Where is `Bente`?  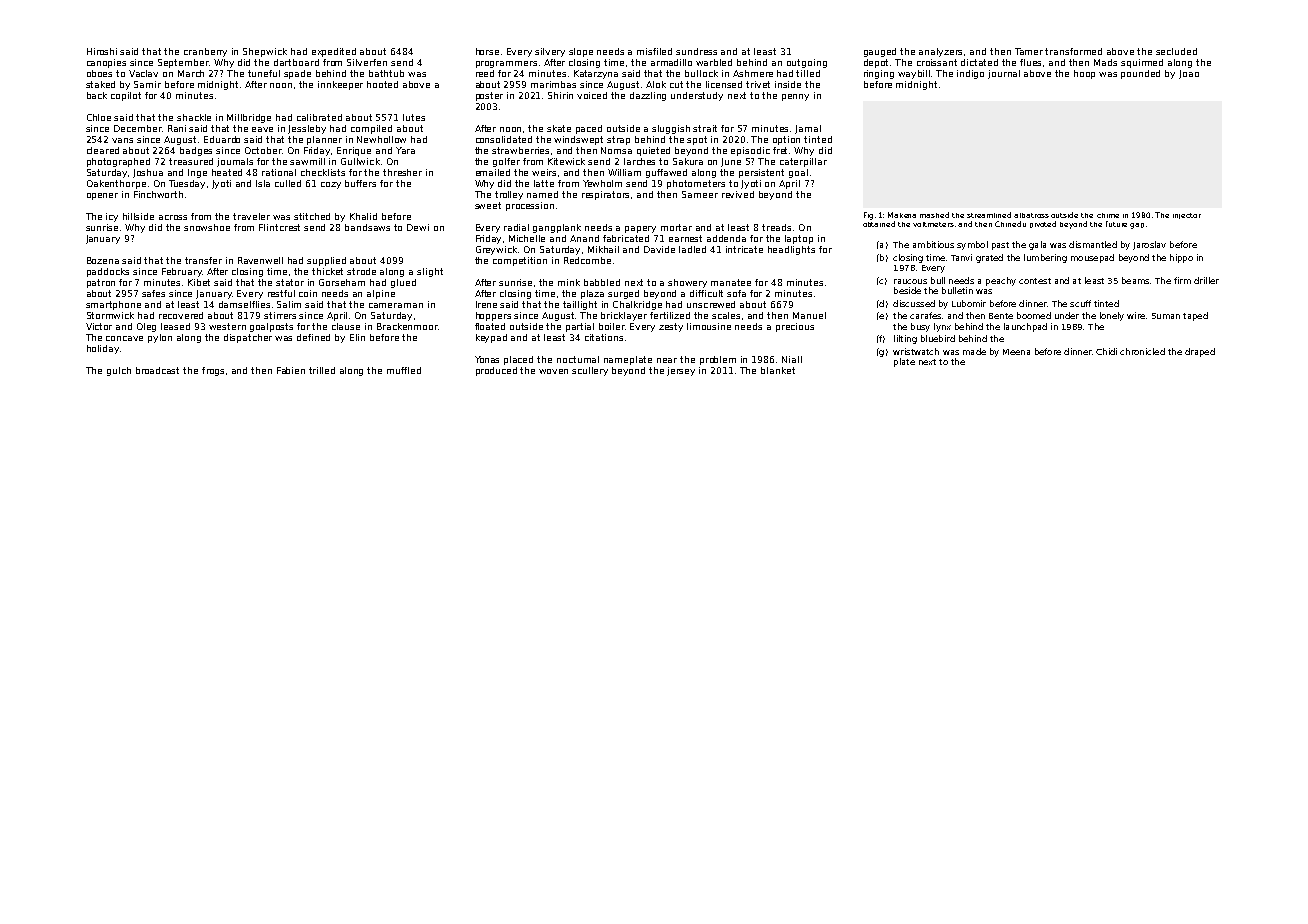 Bente is located at coordinates (1001, 316).
